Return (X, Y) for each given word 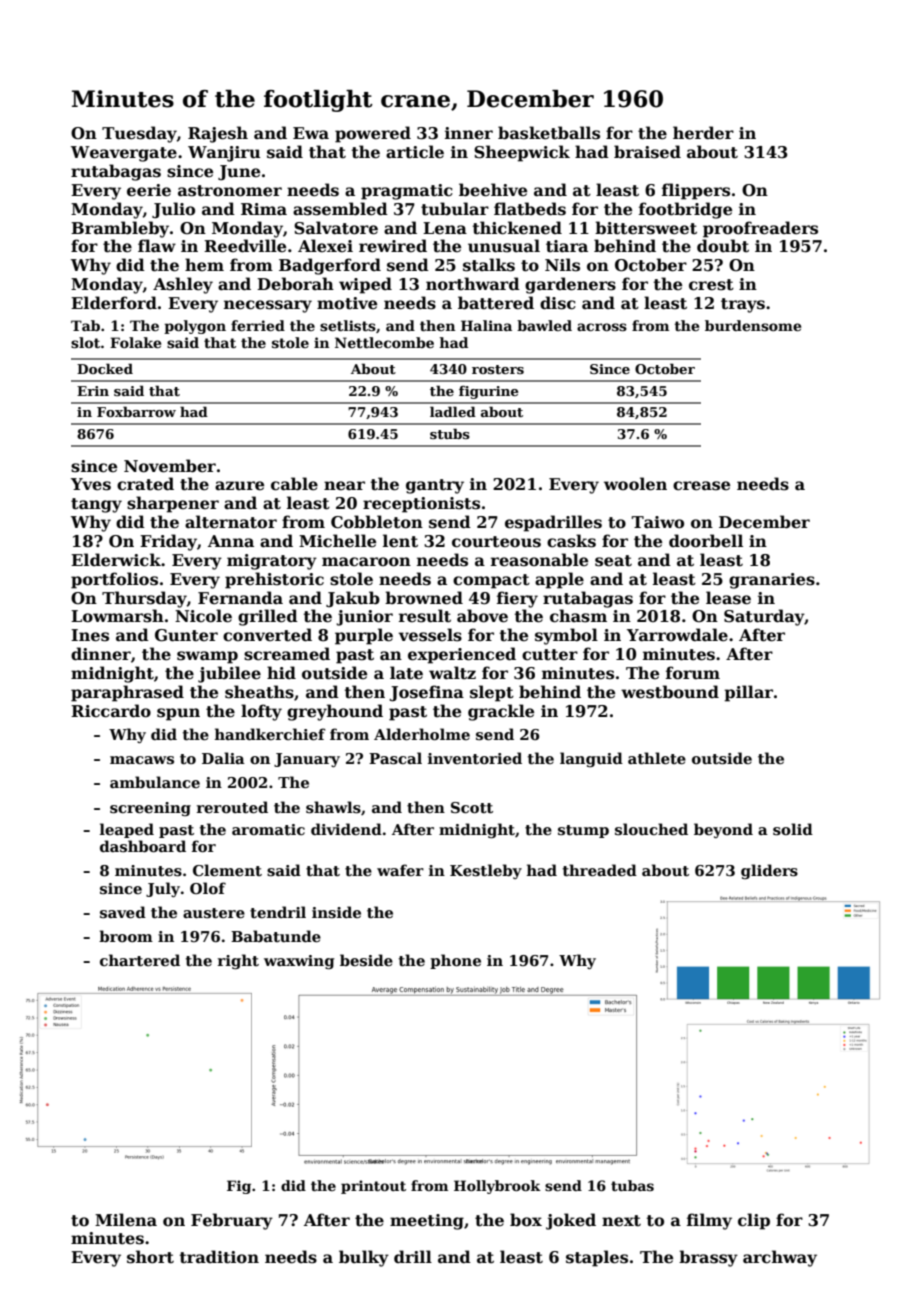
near (344, 486)
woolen (635, 484)
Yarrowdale (677, 635)
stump (583, 831)
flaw (157, 245)
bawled (544, 325)
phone (455, 961)
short (150, 1257)
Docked (105, 368)
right (238, 961)
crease (701, 486)
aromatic (268, 829)
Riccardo (111, 711)
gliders (769, 871)
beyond (723, 830)
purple (364, 636)
